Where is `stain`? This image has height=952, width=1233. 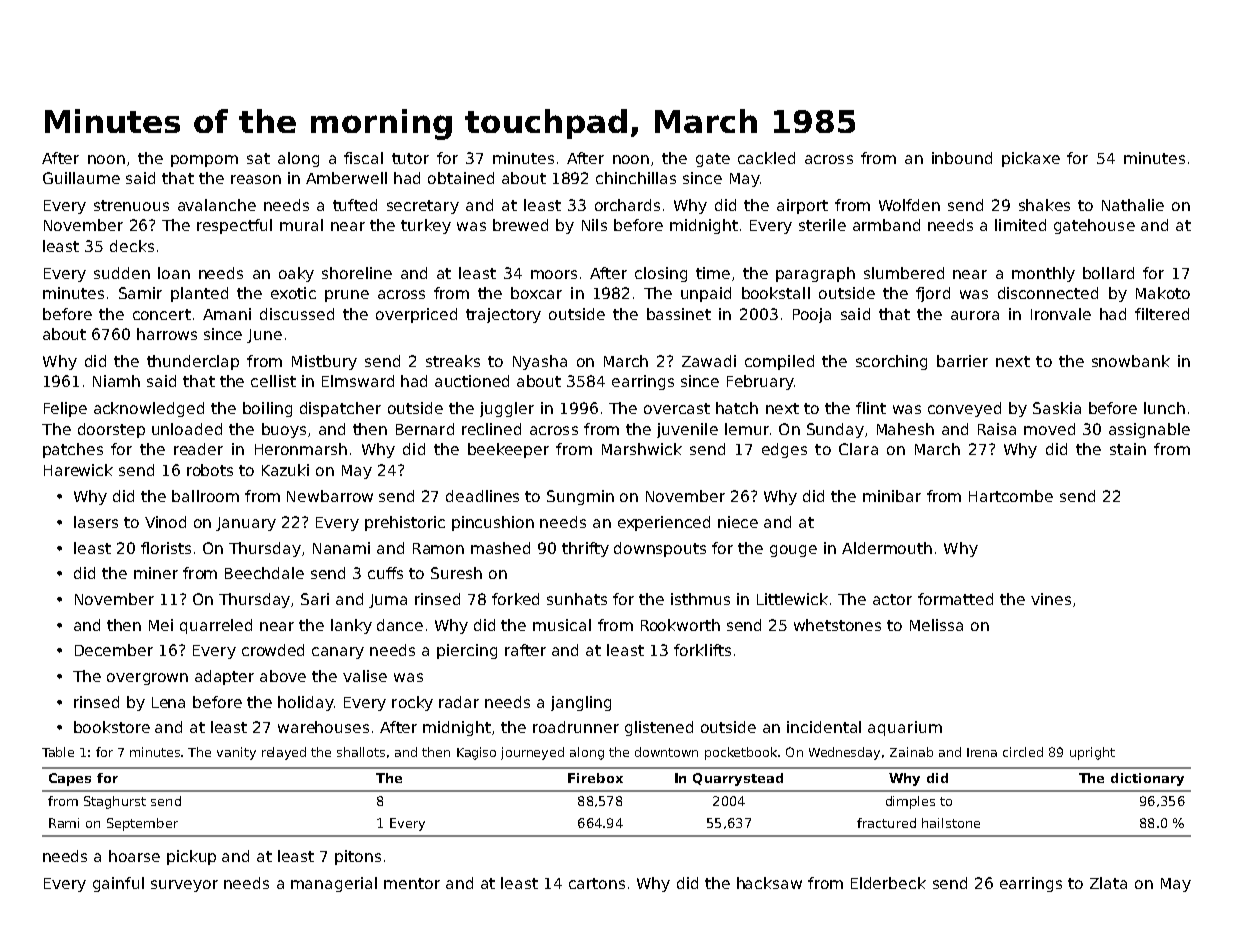
stain is located at coordinates (1128, 449).
